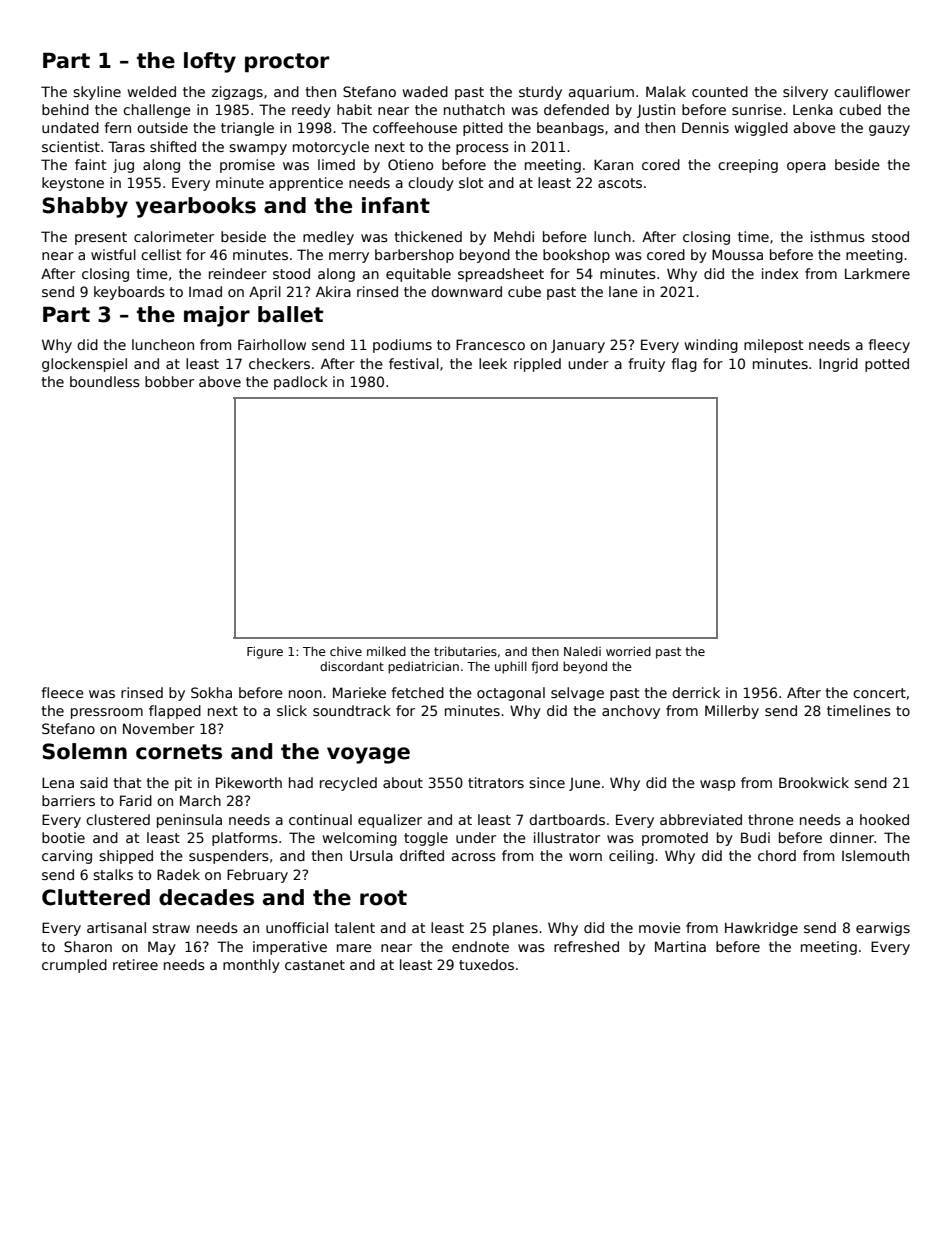  What do you see at coordinates (97, 93) in the page?
I see `skyline` at bounding box center [97, 93].
